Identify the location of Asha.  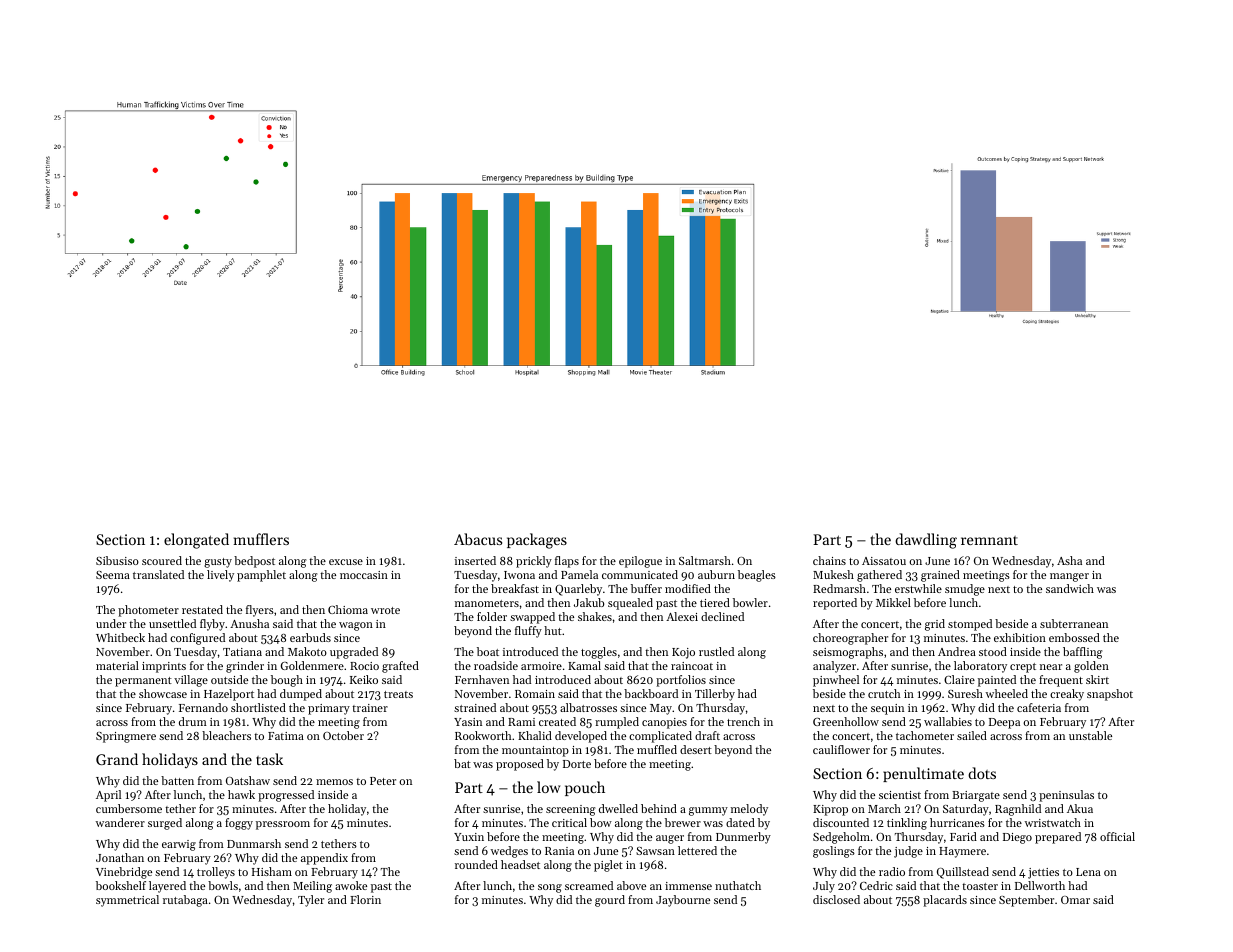
(1069, 560).
